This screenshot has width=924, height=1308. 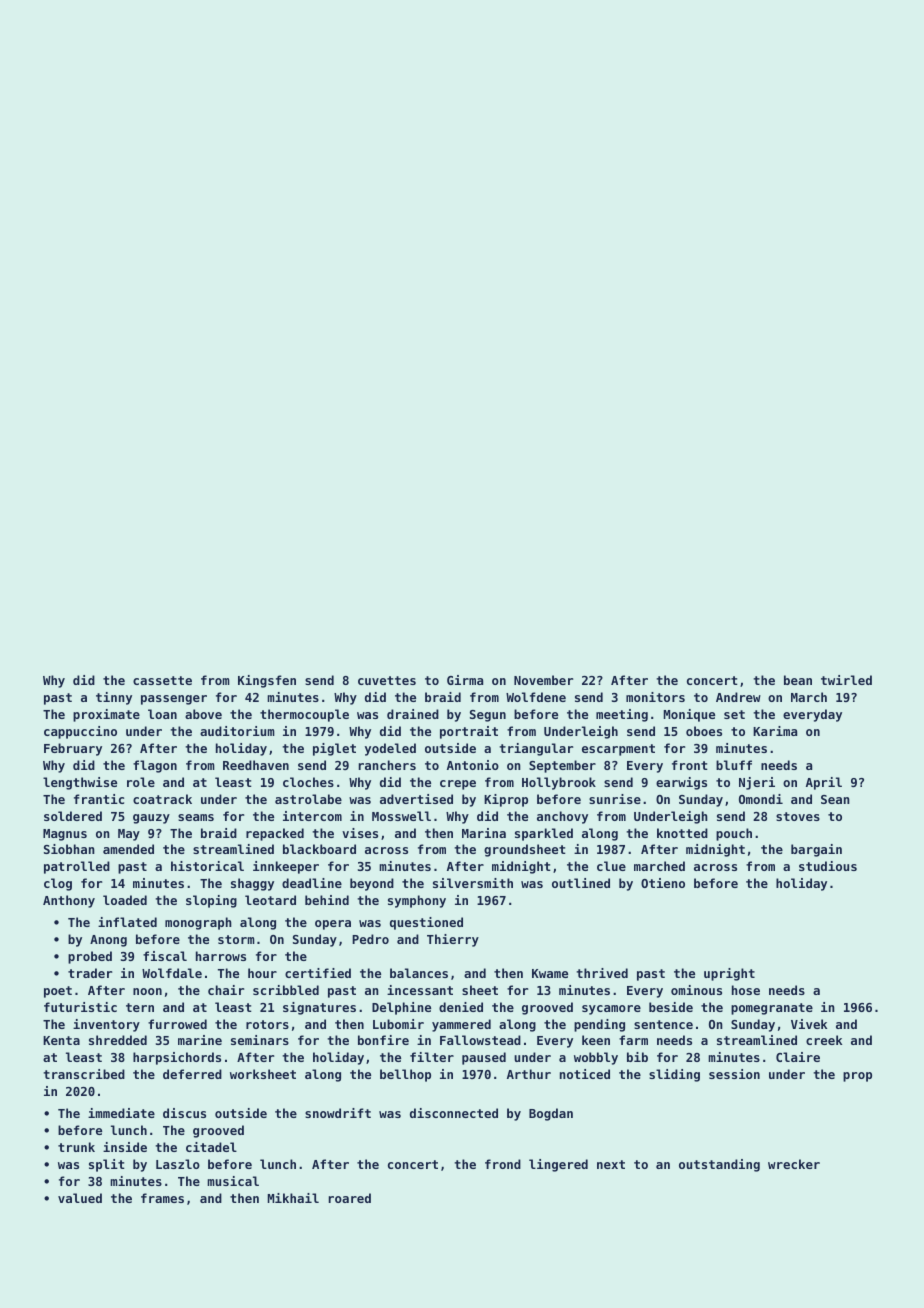 What do you see at coordinates (256, 765) in the screenshot?
I see `Reedhaven` at bounding box center [256, 765].
